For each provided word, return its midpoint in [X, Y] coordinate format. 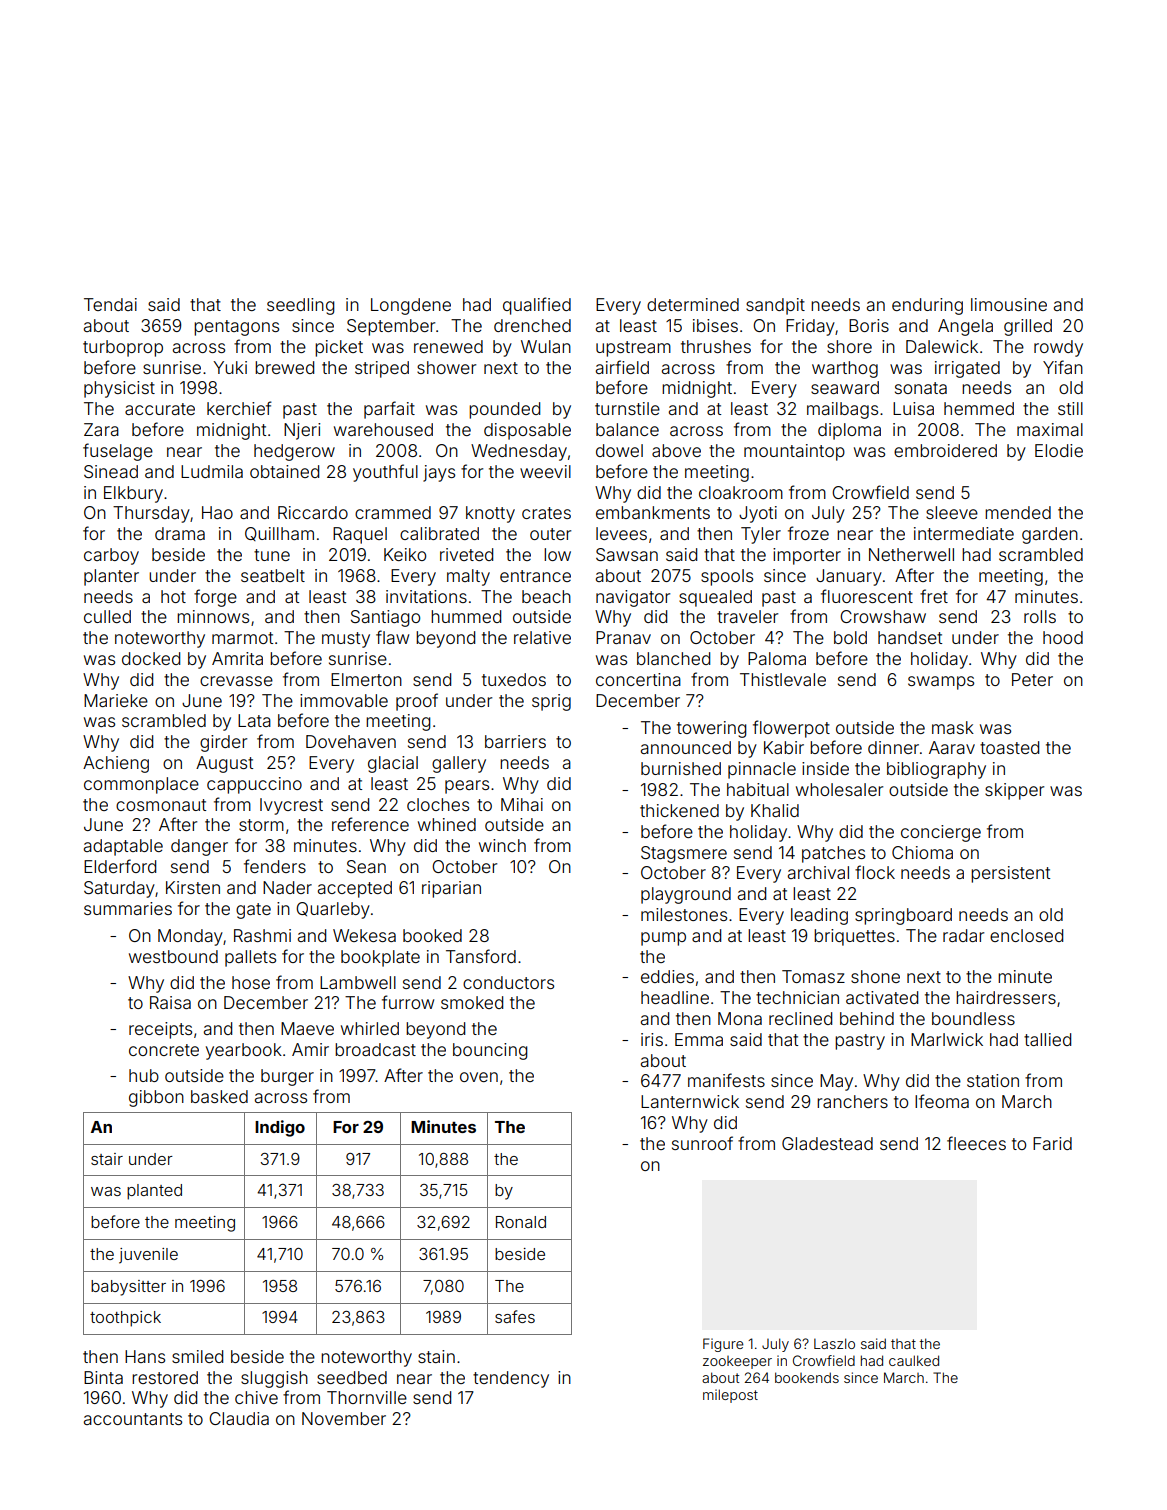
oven [479, 1077]
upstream [633, 349]
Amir [310, 1049]
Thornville [367, 1397]
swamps [941, 683]
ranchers [852, 1101]
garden [1050, 535]
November [344, 1418]
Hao [217, 512]
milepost [730, 1396]
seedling [300, 306]
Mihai [522, 804]
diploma [849, 431]
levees [621, 533]
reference [370, 824]
